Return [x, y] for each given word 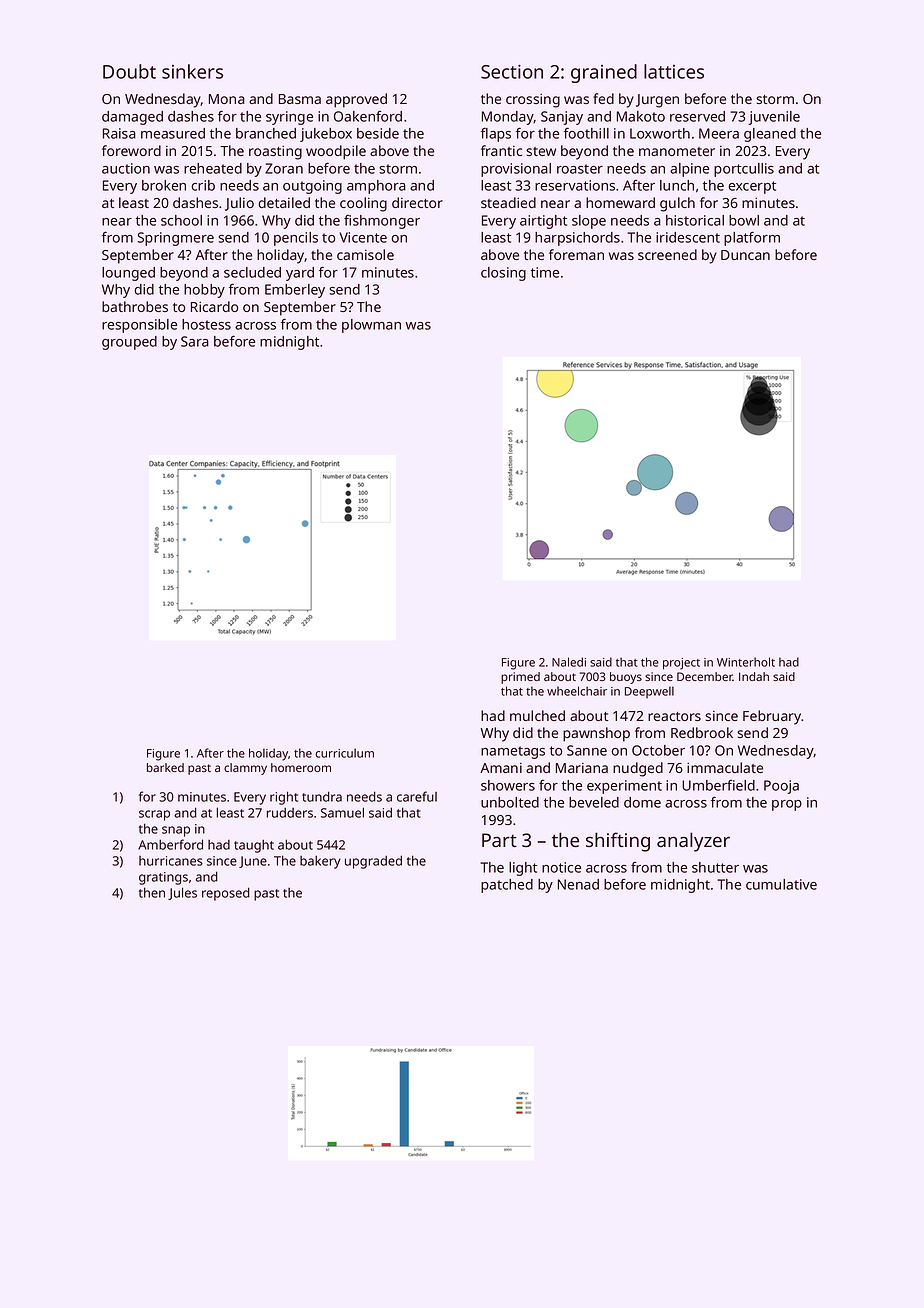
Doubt [129, 71]
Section [512, 71]
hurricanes [171, 861]
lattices [674, 71]
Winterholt [746, 662]
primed [520, 678]
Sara [195, 341]
